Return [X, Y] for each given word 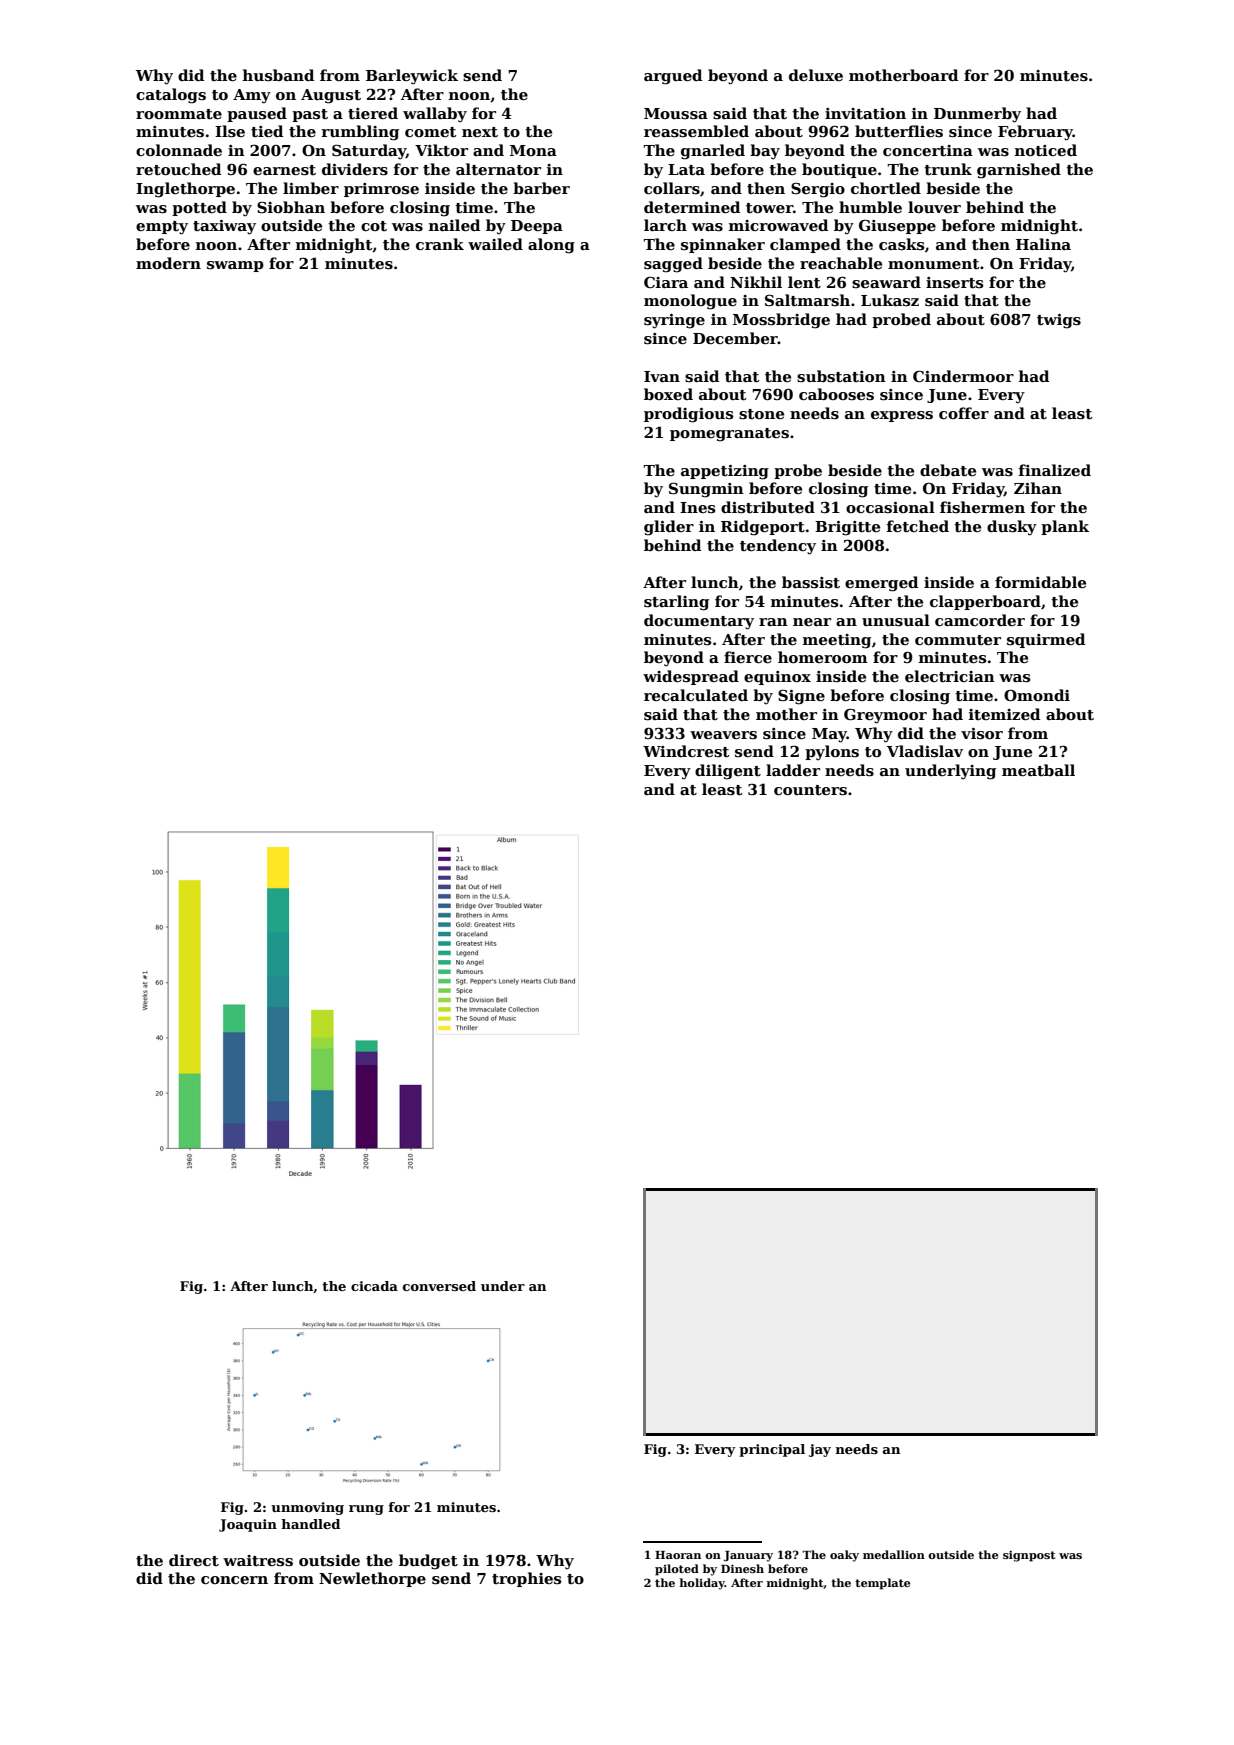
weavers [723, 735]
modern [168, 263]
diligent [728, 772]
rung [366, 1510]
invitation [865, 113]
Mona [533, 150]
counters [810, 790]
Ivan [662, 376]
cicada [374, 1286]
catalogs [171, 96]
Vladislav [925, 751]
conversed [439, 1286]
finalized [1055, 470]
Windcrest [686, 751]
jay [820, 1450]
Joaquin [248, 1525]
